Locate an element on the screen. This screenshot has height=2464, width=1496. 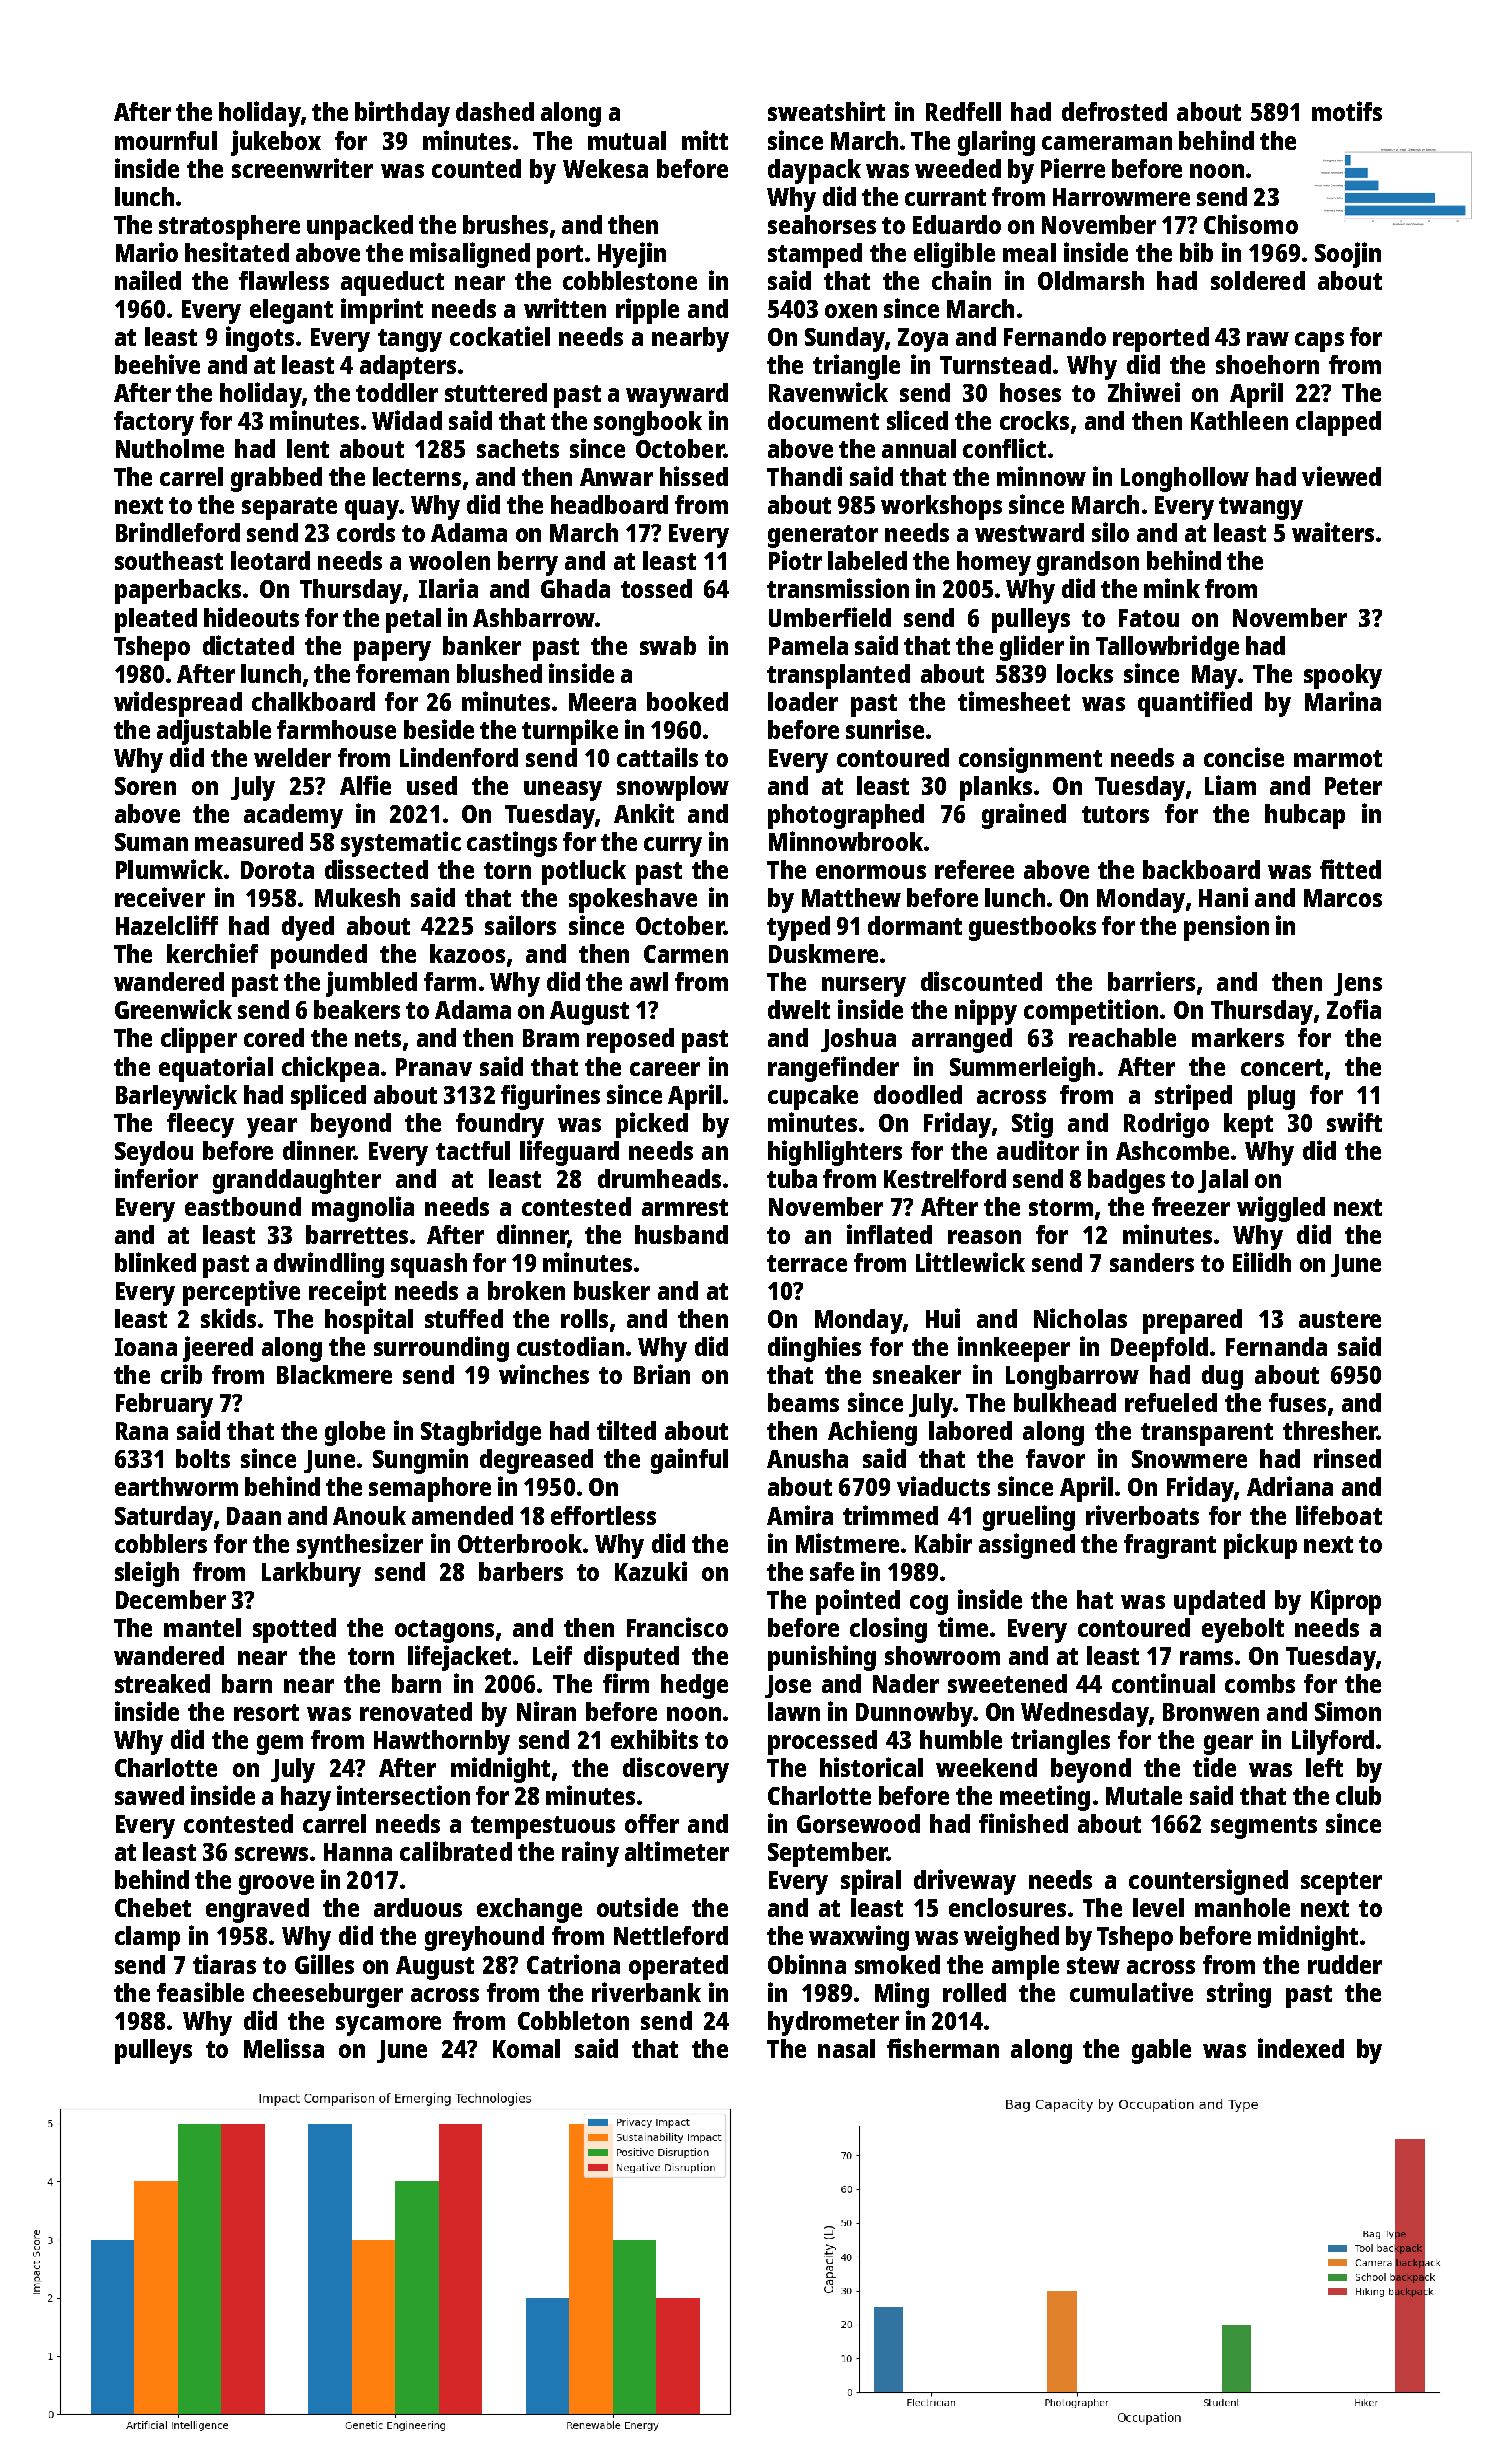
sweatshirt is located at coordinates (826, 111).
